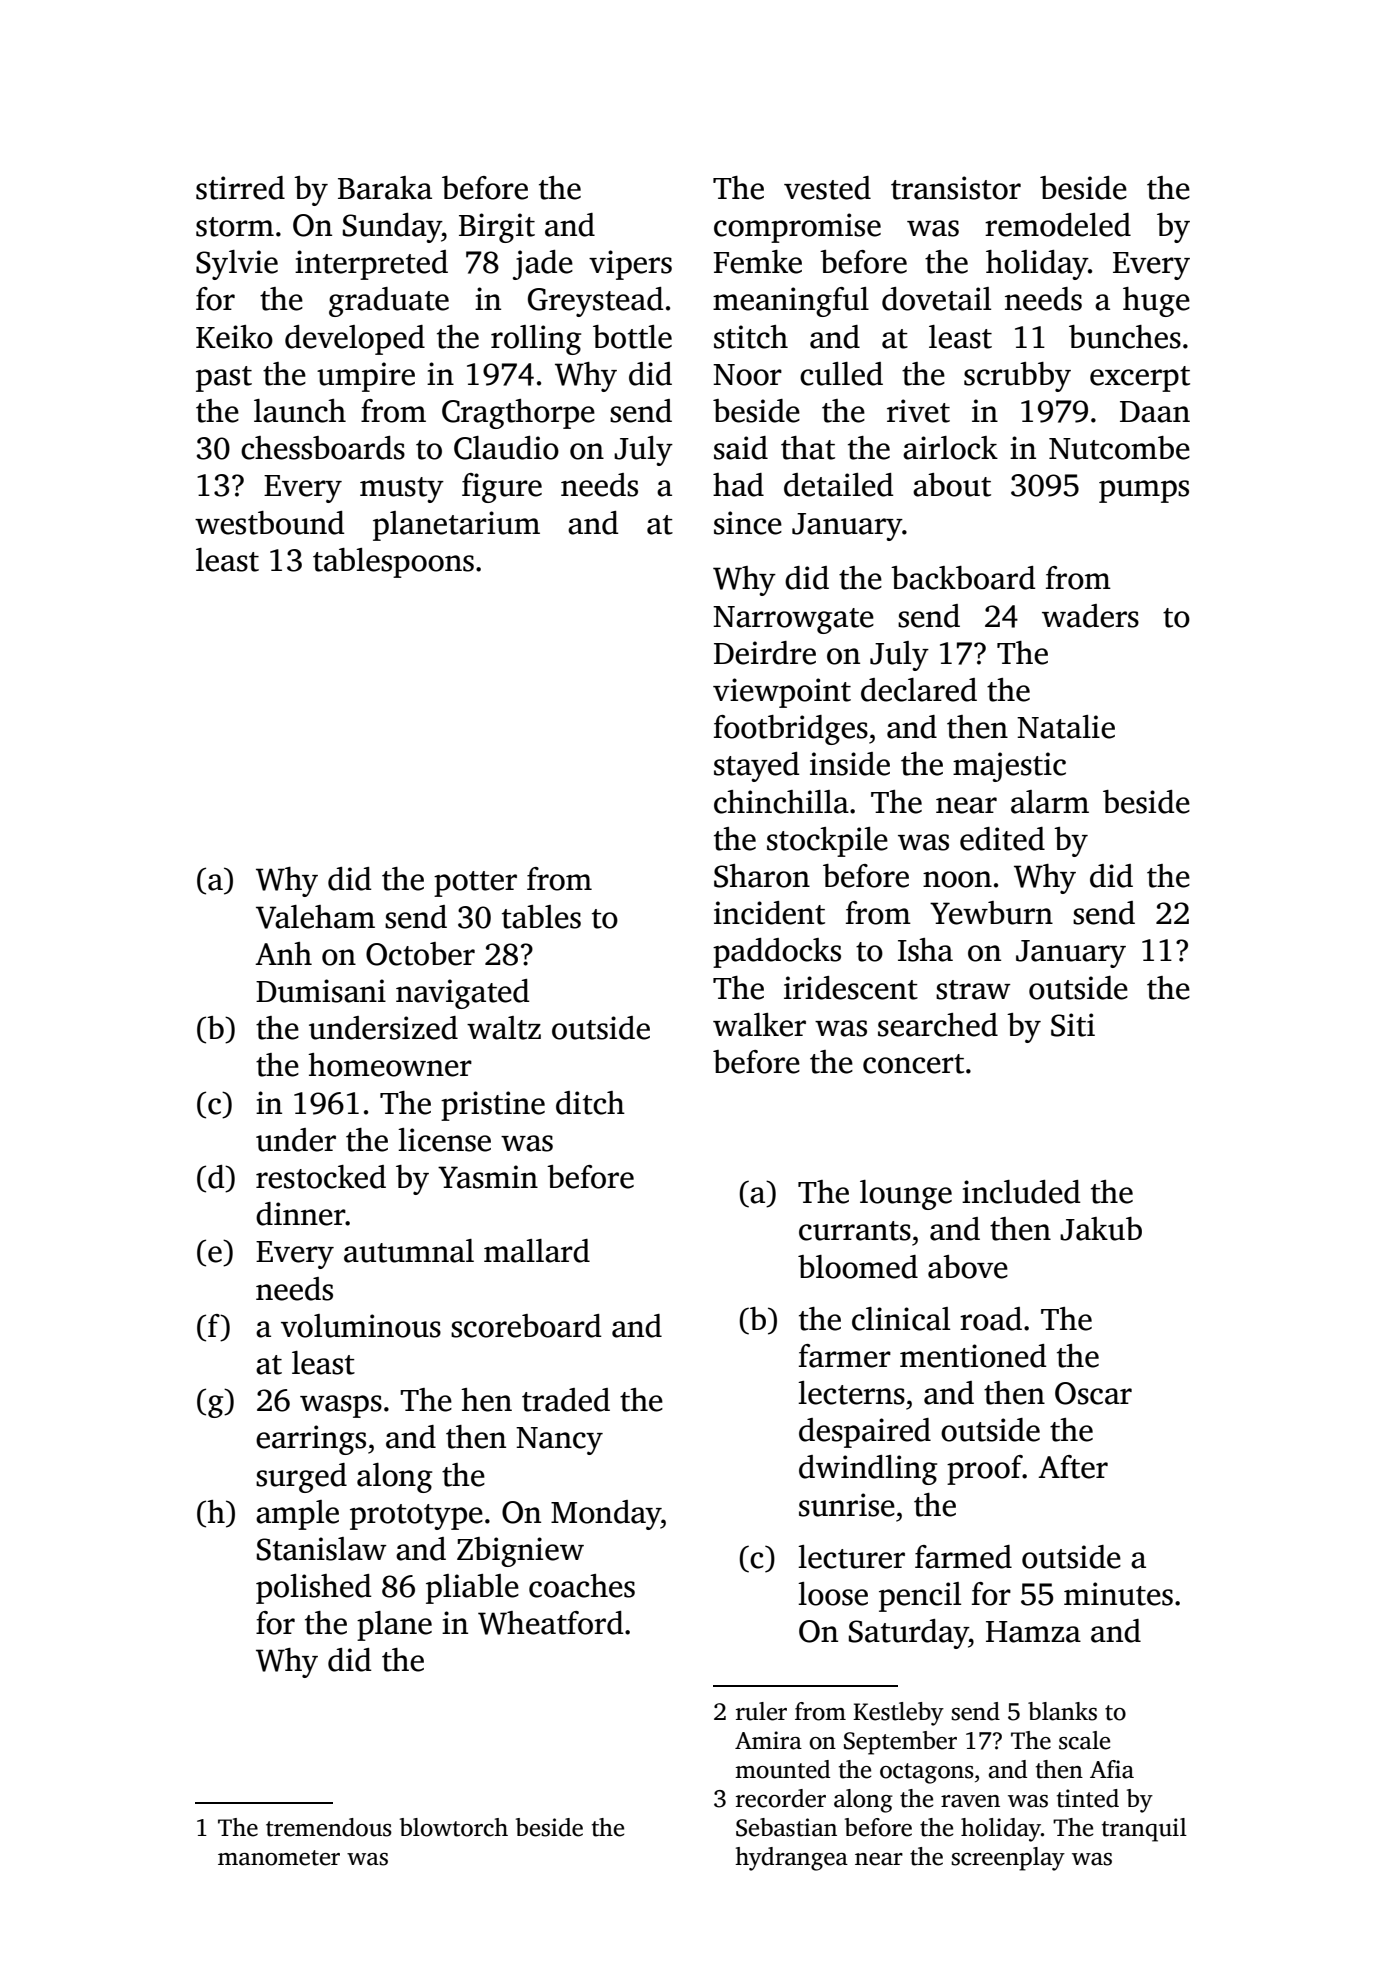  I want to click on Baraka, so click(385, 188).
